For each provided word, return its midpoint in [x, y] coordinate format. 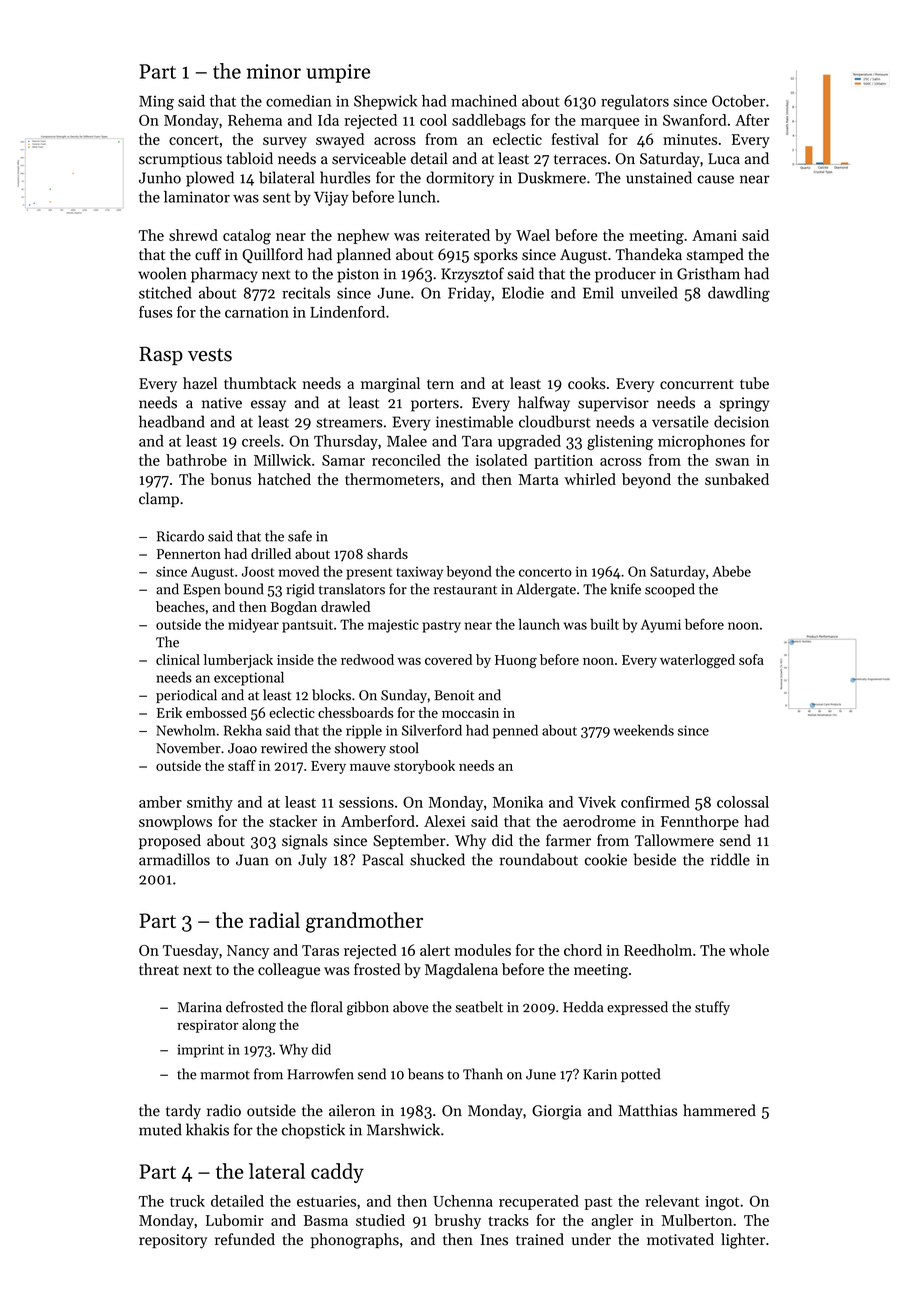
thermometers [392, 479]
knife [625, 589]
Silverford [432, 730]
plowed [210, 179]
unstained [659, 177]
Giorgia [557, 1112]
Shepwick [385, 102]
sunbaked [737, 479]
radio [224, 1110]
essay [268, 406]
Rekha [243, 730]
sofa [751, 659]
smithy [210, 803]
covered [448, 659]
